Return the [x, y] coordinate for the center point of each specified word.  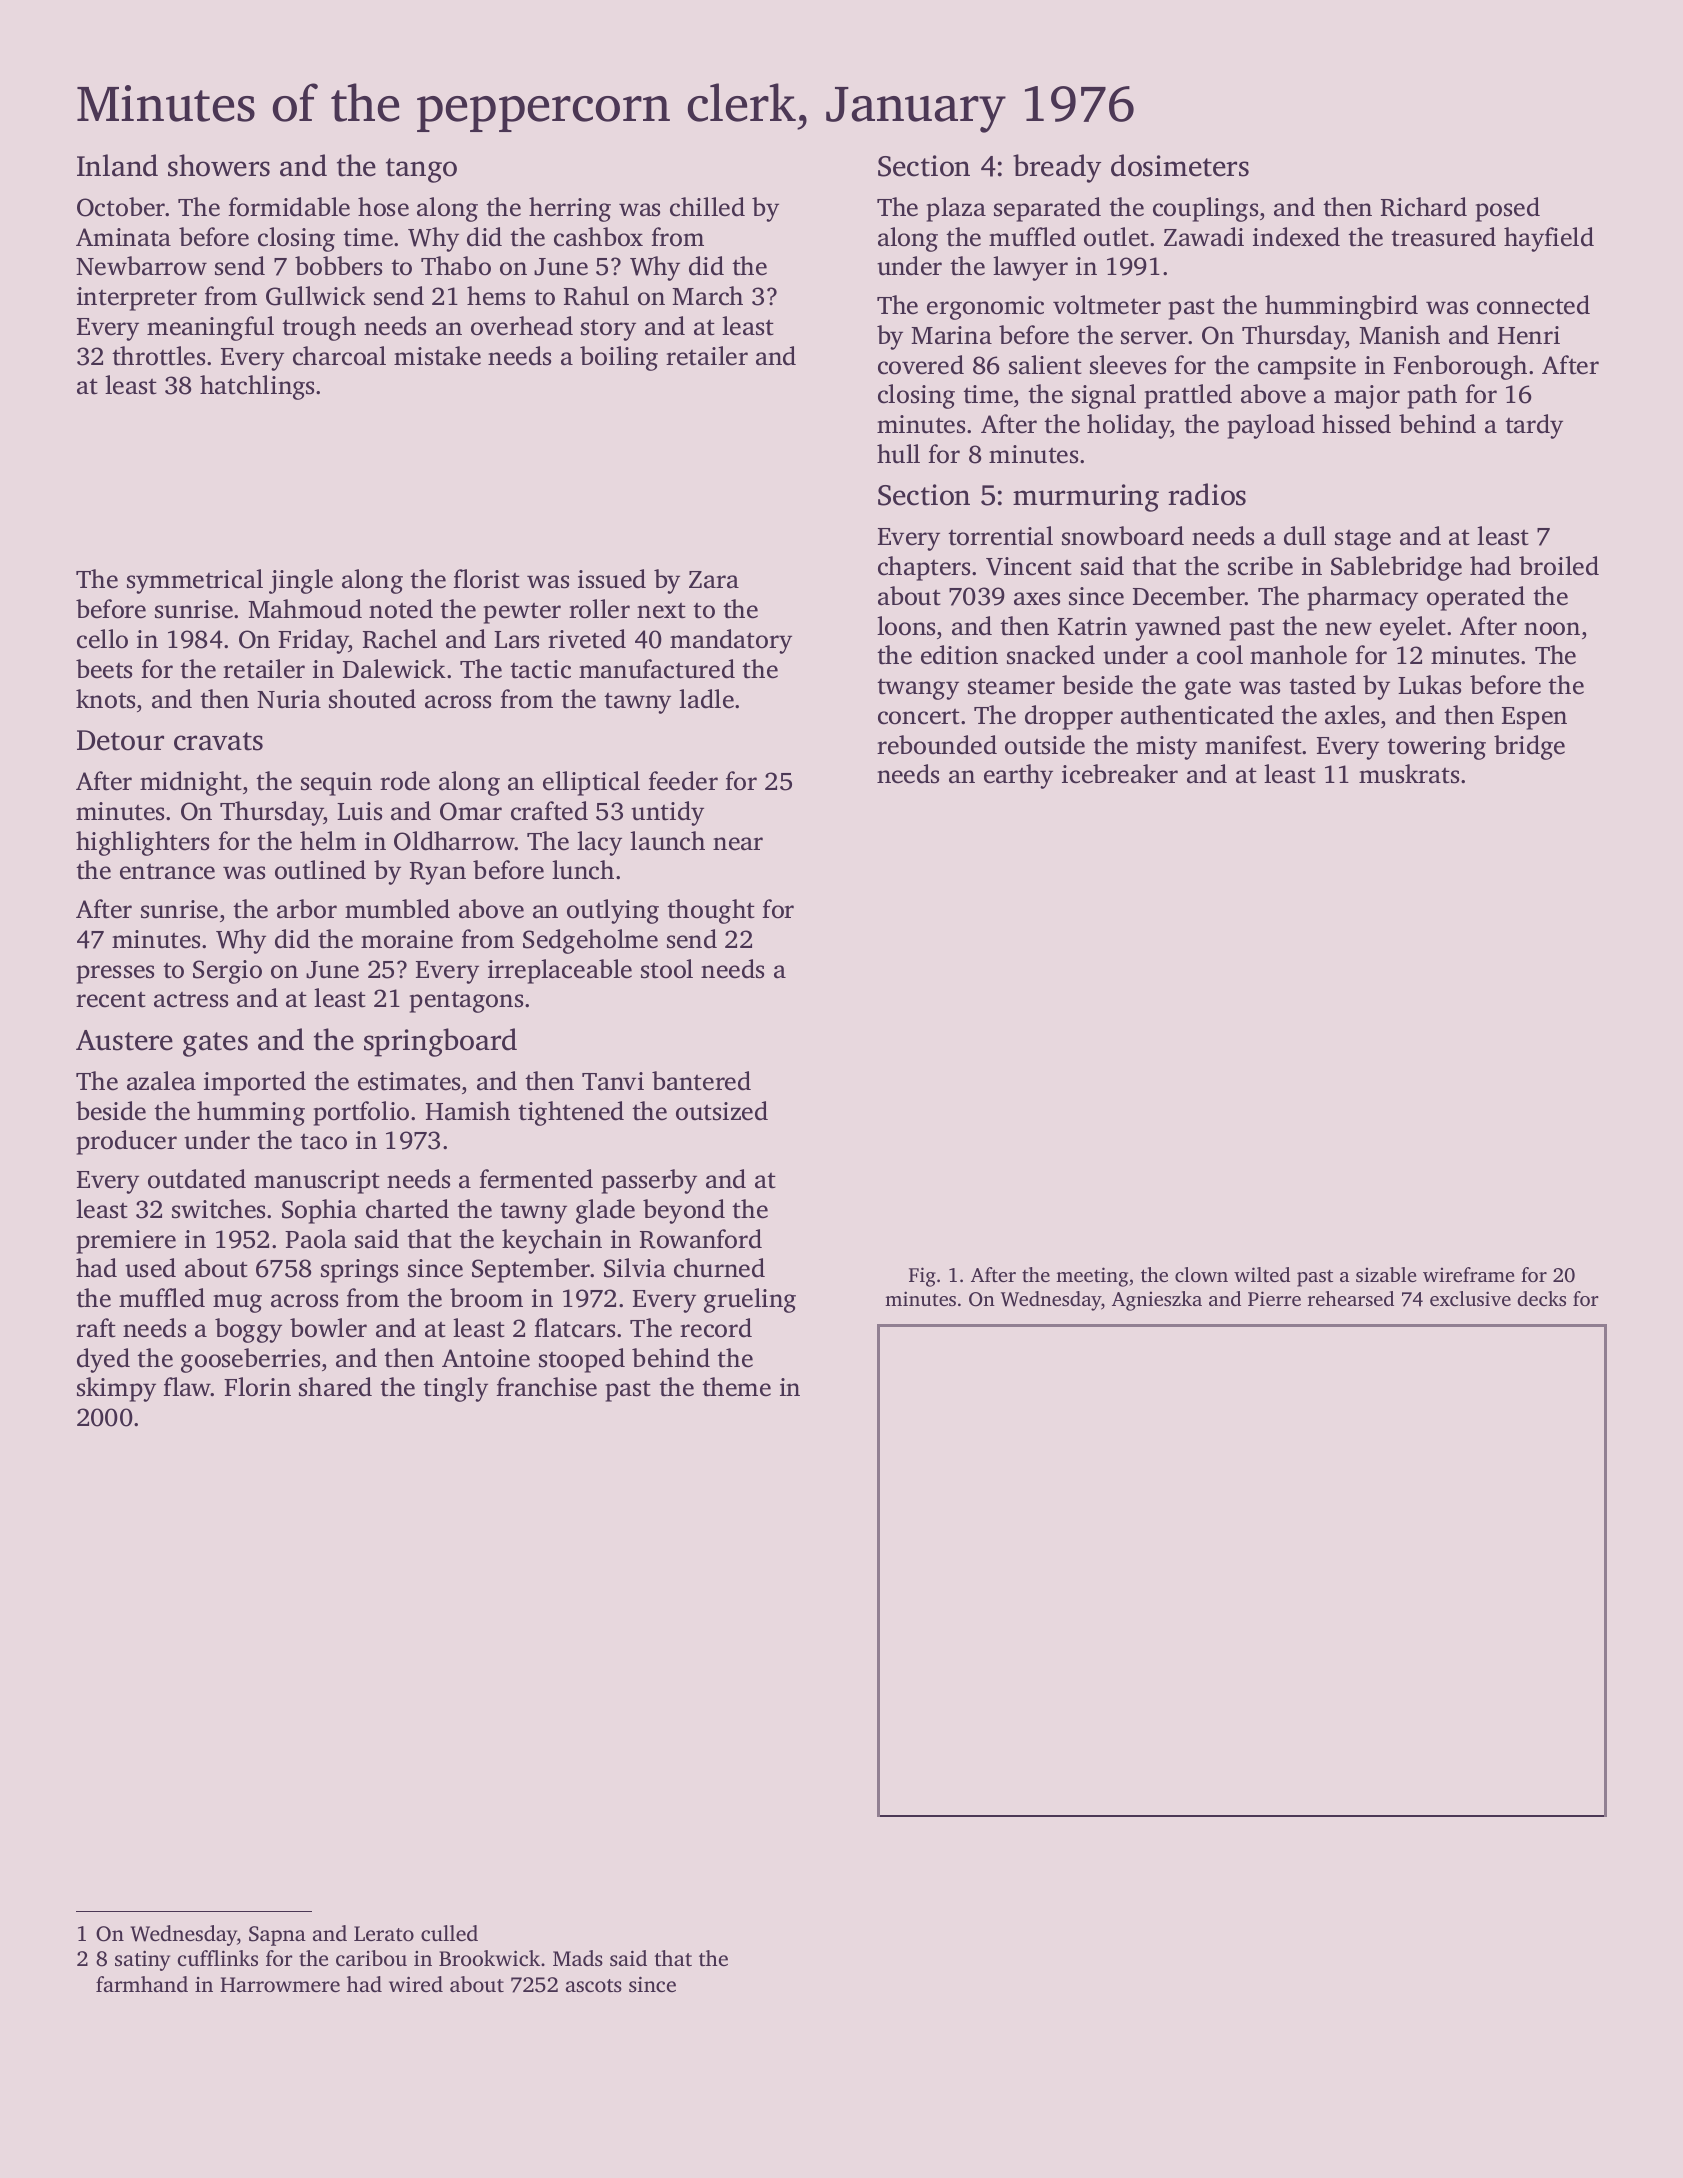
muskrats [1409, 774]
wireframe [1469, 1274]
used [150, 1268]
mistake [437, 356]
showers [219, 165]
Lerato [384, 1933]
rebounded [937, 745]
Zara [714, 580]
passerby [649, 1181]
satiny [142, 1960]
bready [1057, 168]
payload [1271, 426]
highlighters [142, 843]
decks [1541, 1298]
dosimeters [1180, 165]
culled [449, 1933]
